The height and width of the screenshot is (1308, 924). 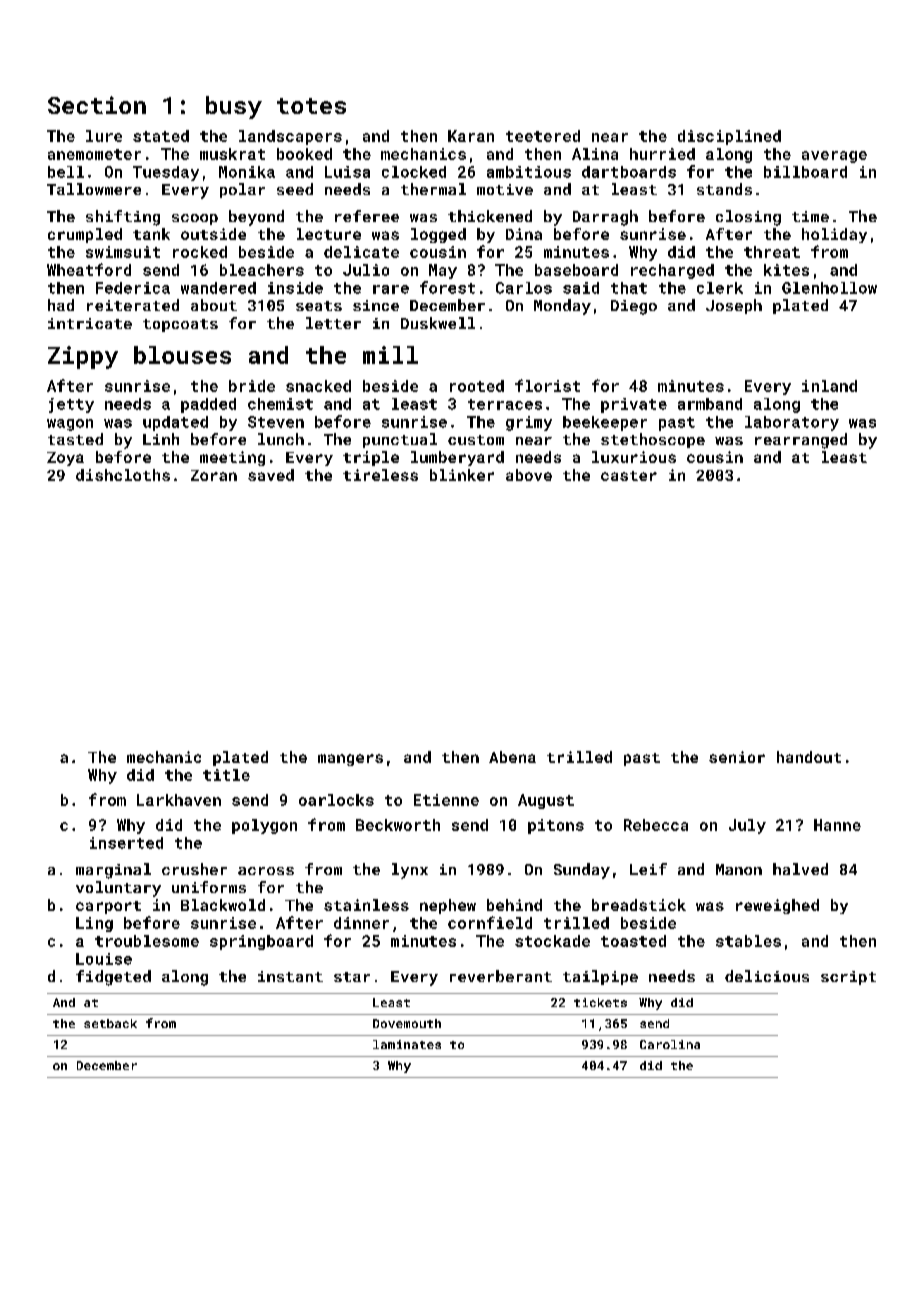 I want to click on Zoran, so click(x=214, y=475).
